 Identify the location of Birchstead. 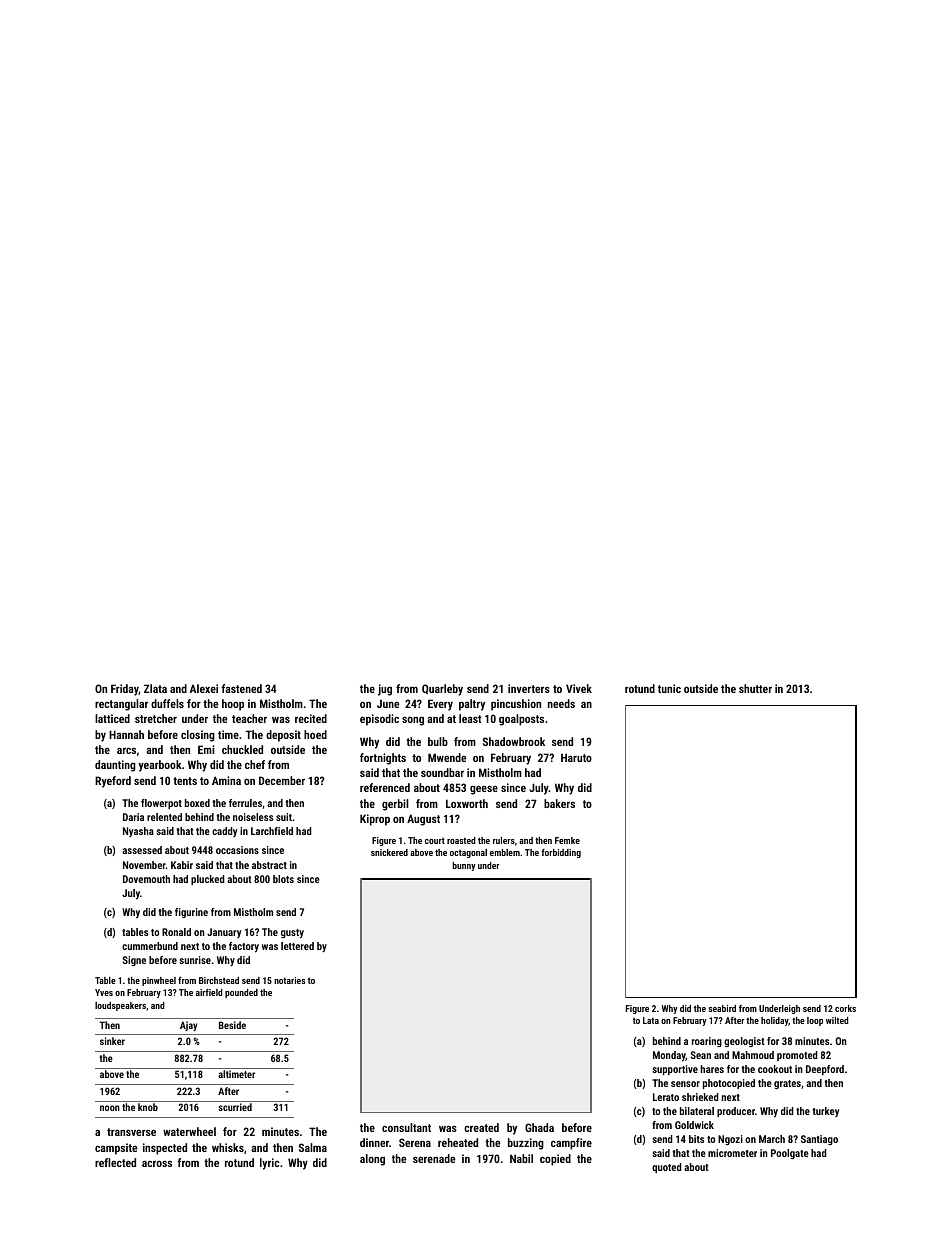
(219, 980).
